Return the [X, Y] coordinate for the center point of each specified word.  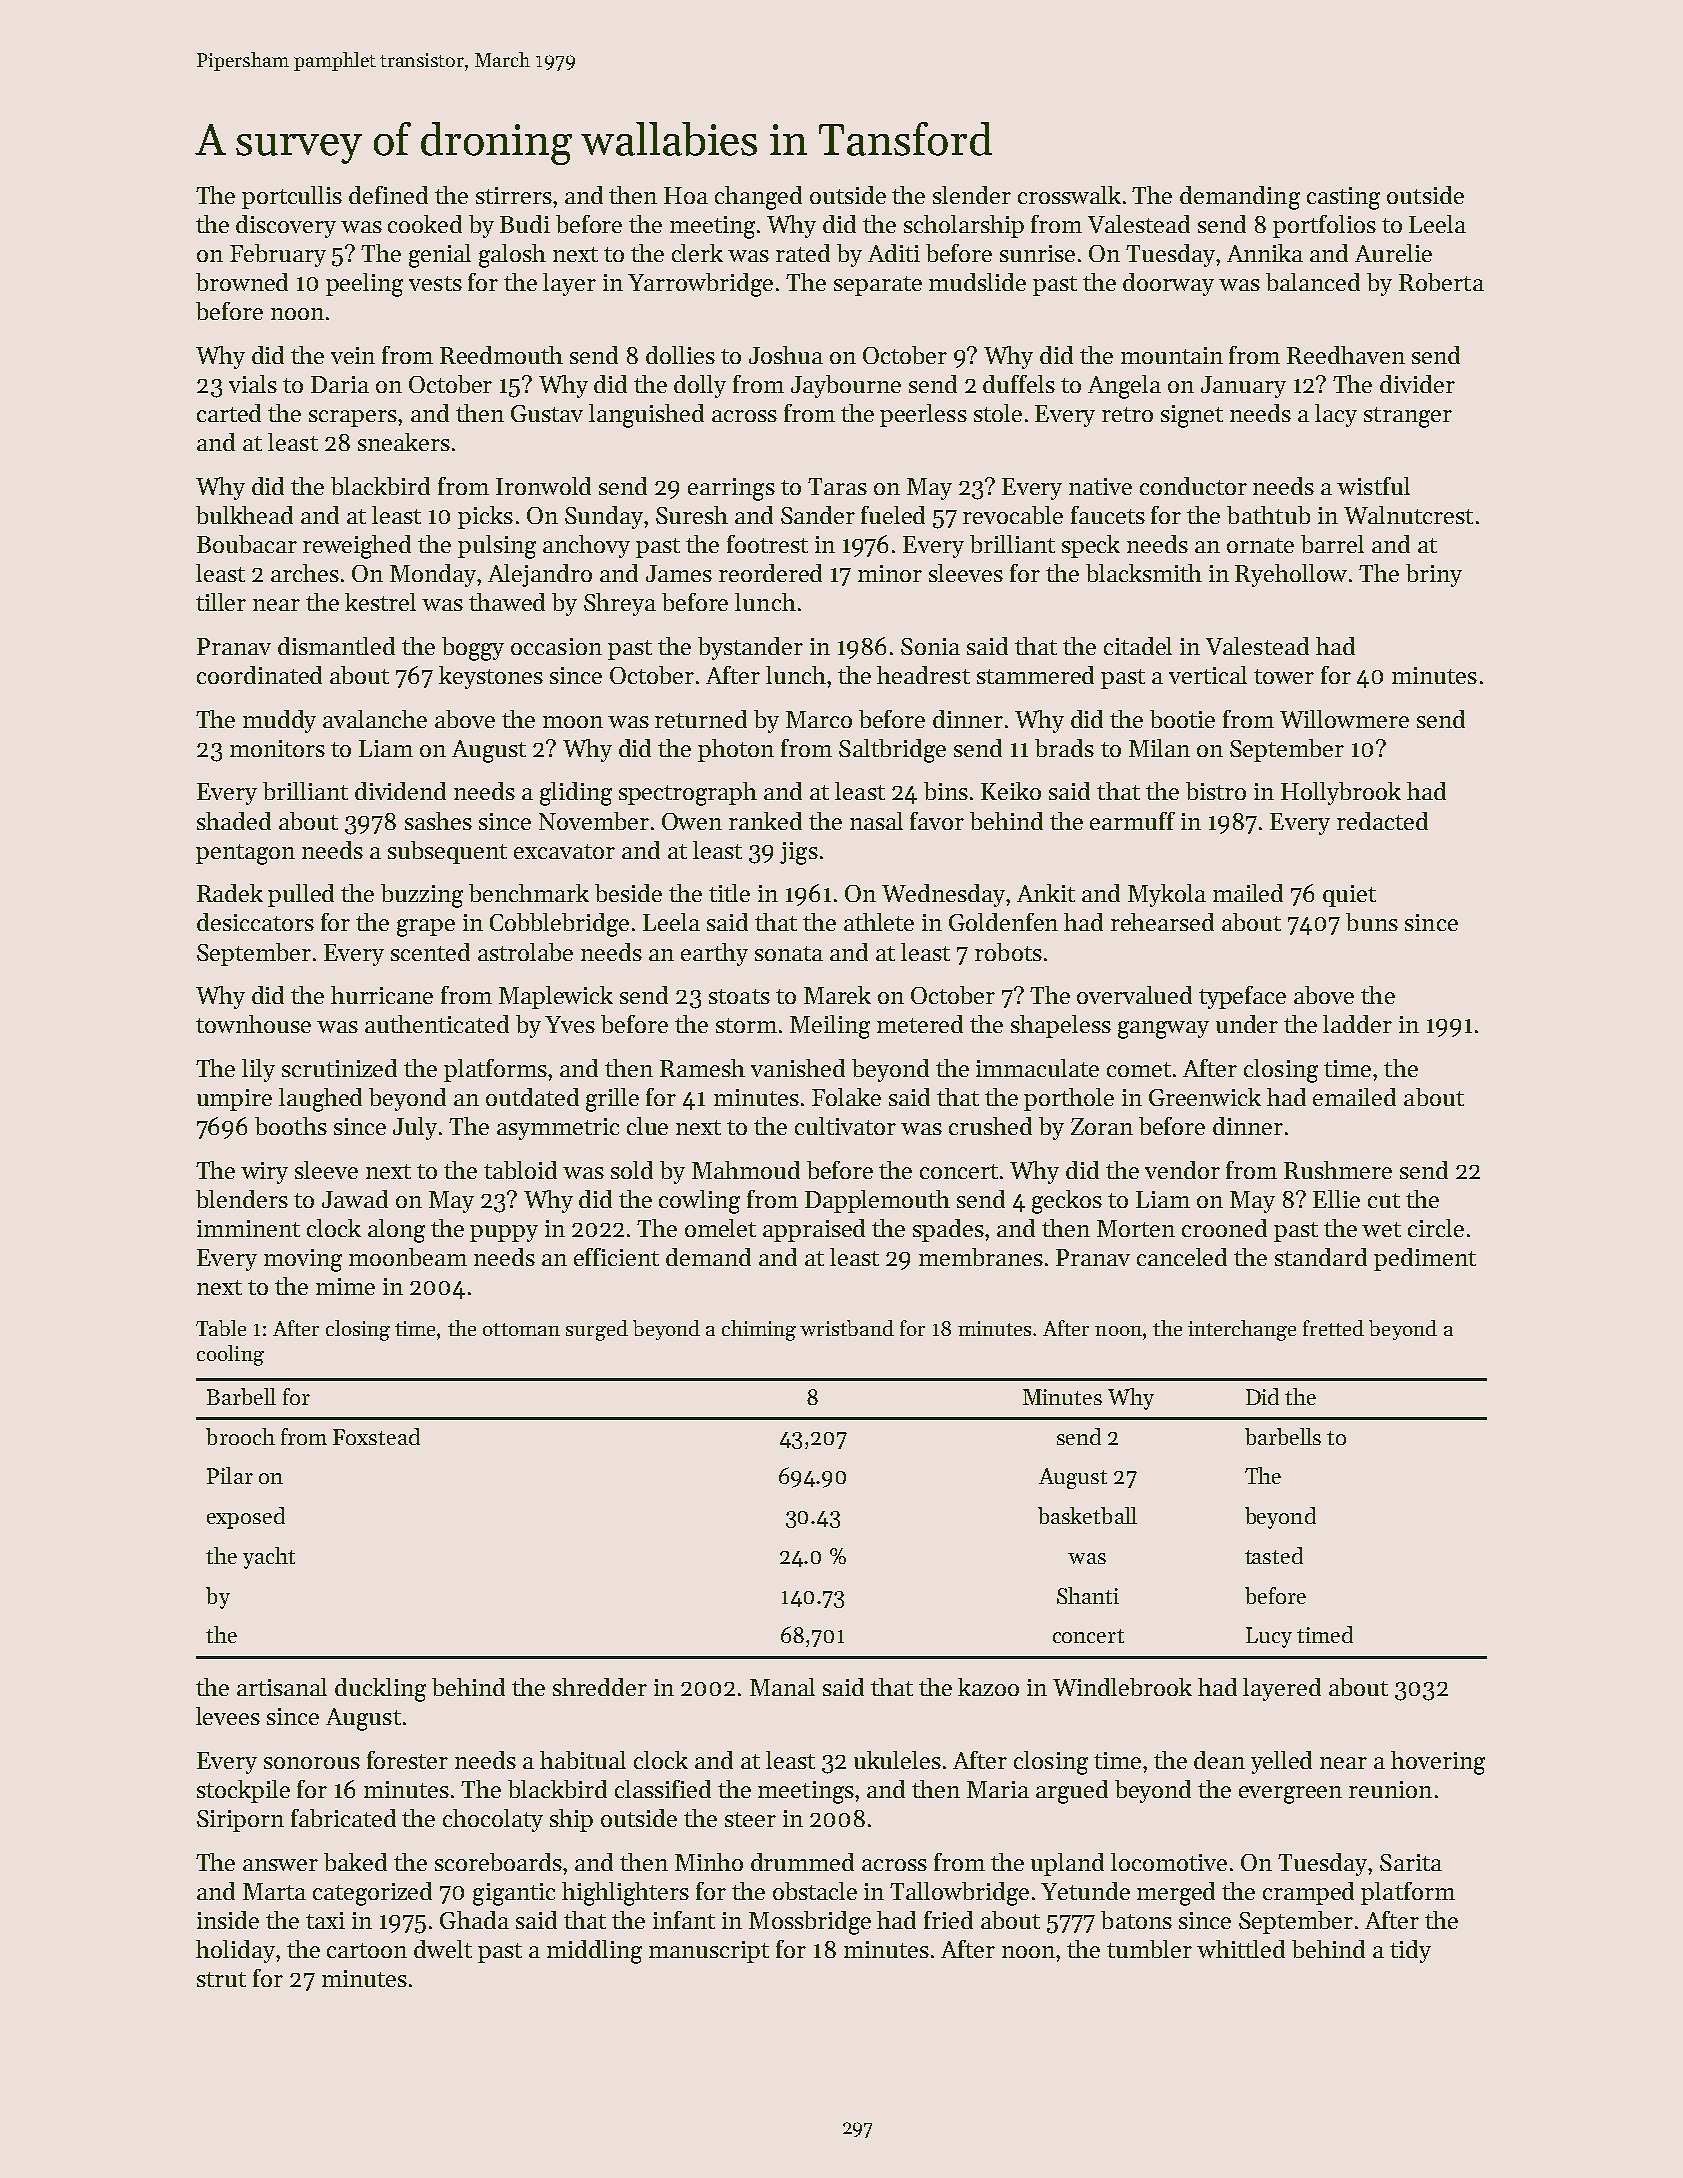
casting [1343, 198]
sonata [789, 953]
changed [758, 198]
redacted [1382, 821]
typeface [1242, 997]
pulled [301, 895]
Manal [782, 1687]
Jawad [355, 1199]
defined [388, 195]
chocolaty [493, 1820]
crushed [990, 1126]
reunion [1390, 1789]
